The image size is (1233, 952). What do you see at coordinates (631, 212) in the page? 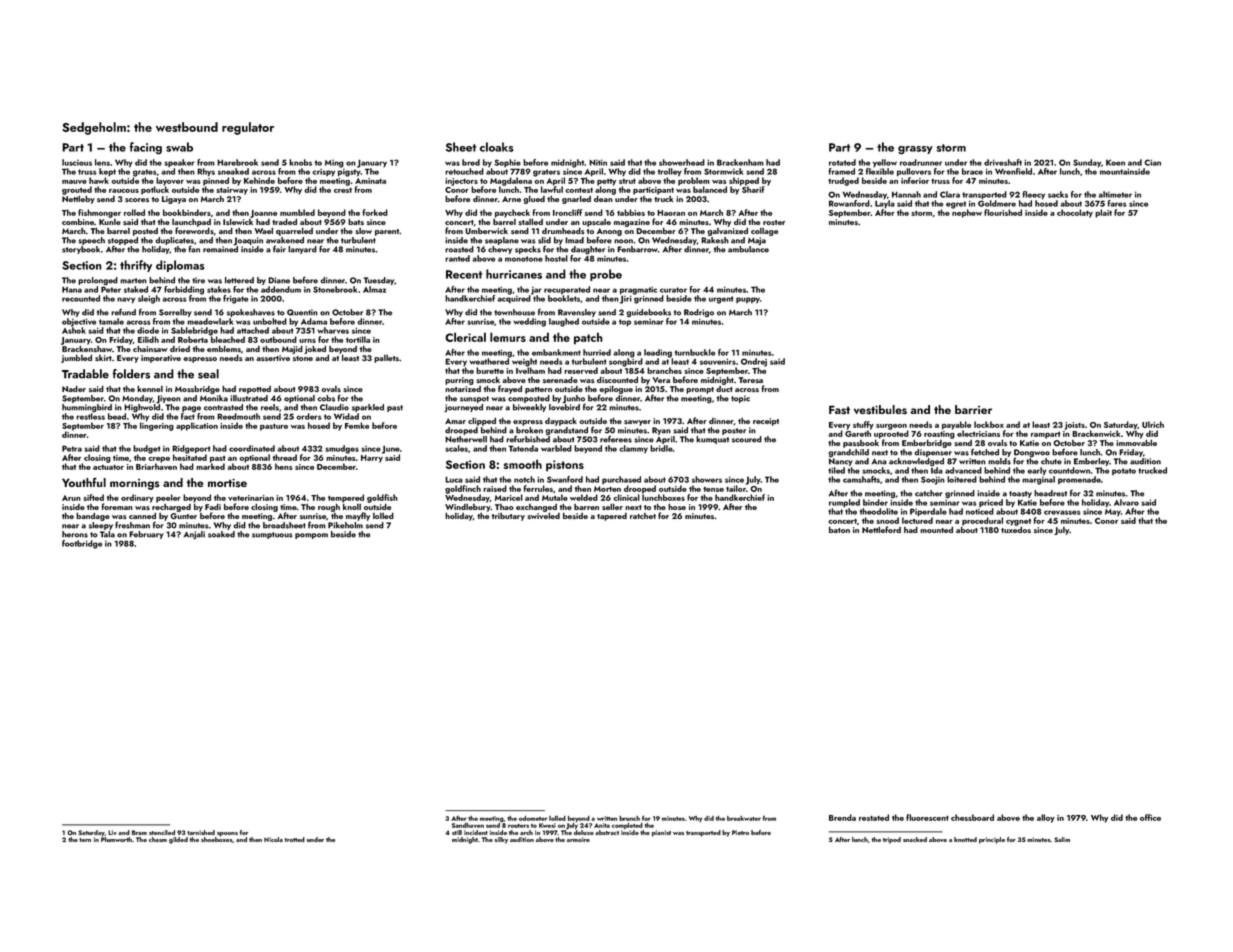
I see `tabbies` at bounding box center [631, 212].
